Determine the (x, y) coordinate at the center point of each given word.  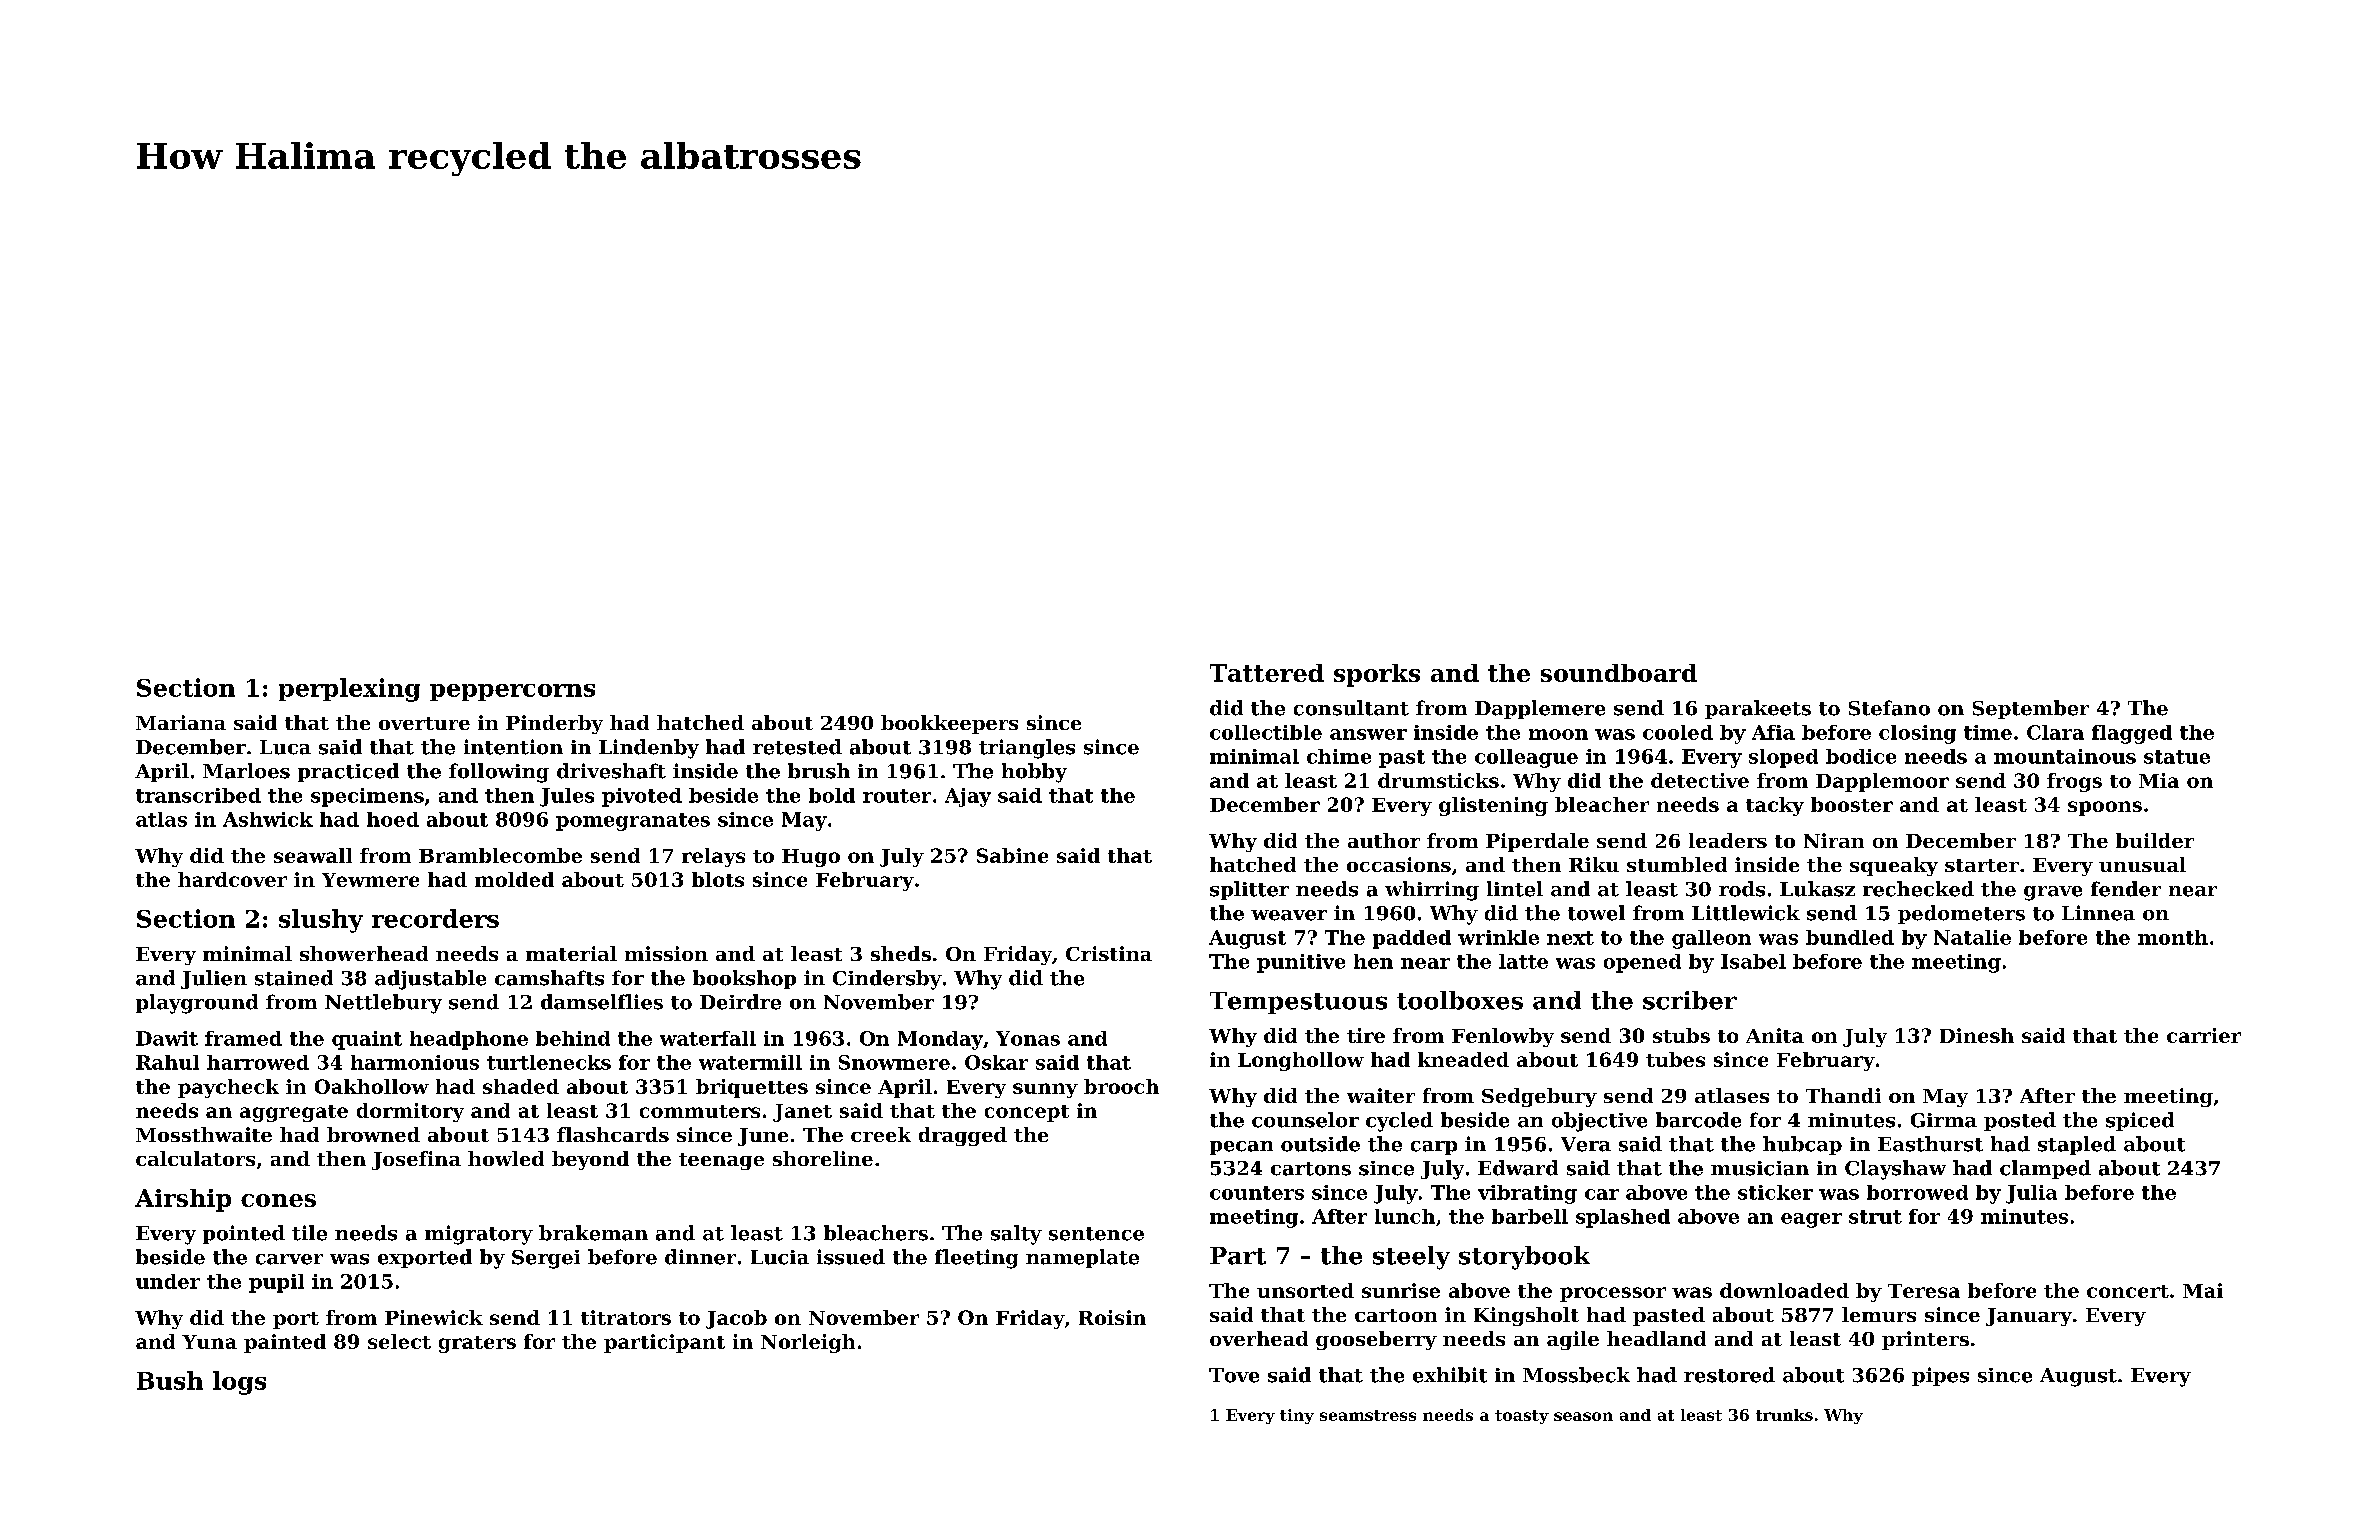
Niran (1834, 840)
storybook (1524, 1258)
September (2031, 709)
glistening (1493, 806)
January (2029, 1317)
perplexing (349, 690)
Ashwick (268, 819)
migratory (479, 1235)
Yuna (209, 1342)
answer (1368, 734)
